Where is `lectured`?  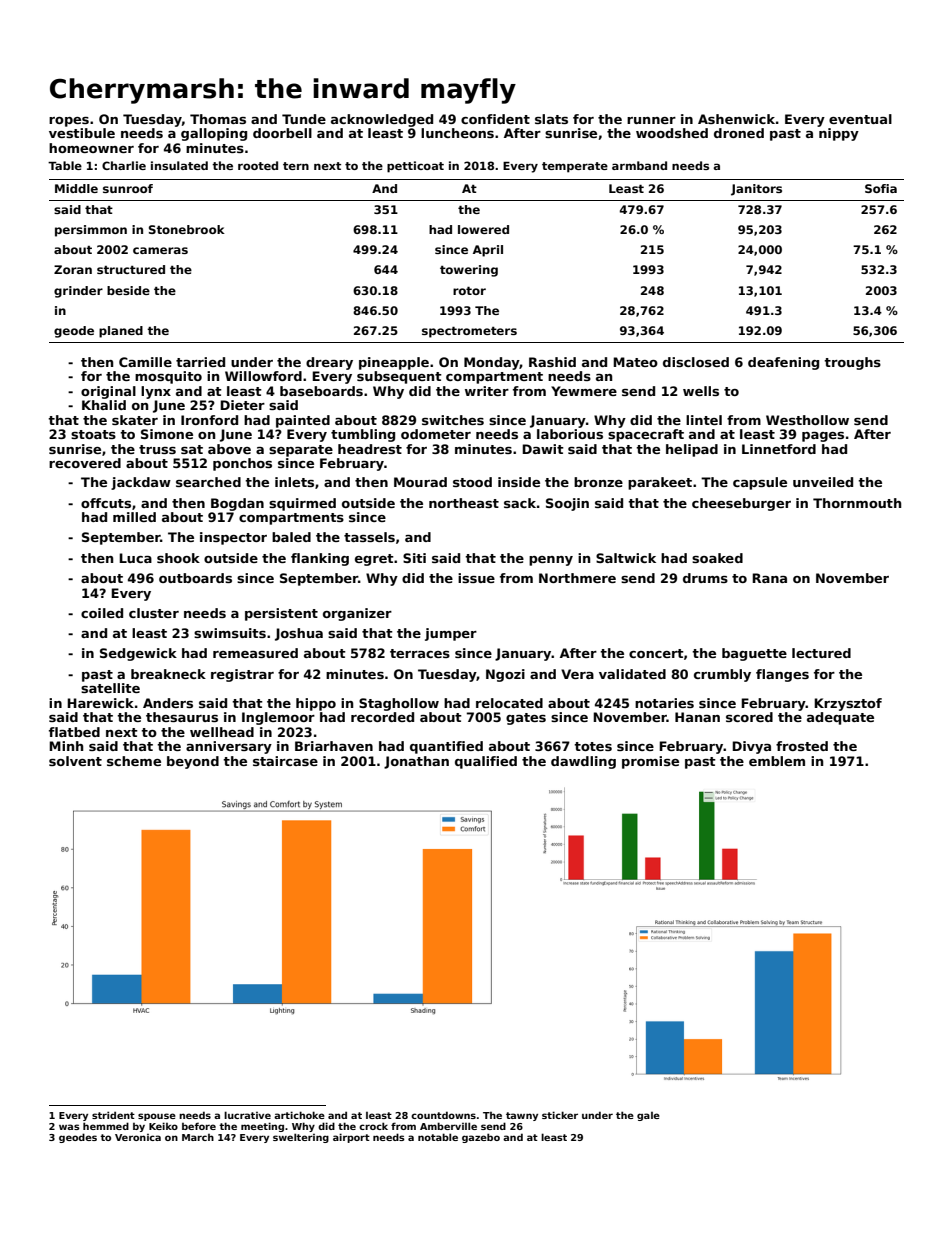
lectured is located at coordinates (821, 653).
